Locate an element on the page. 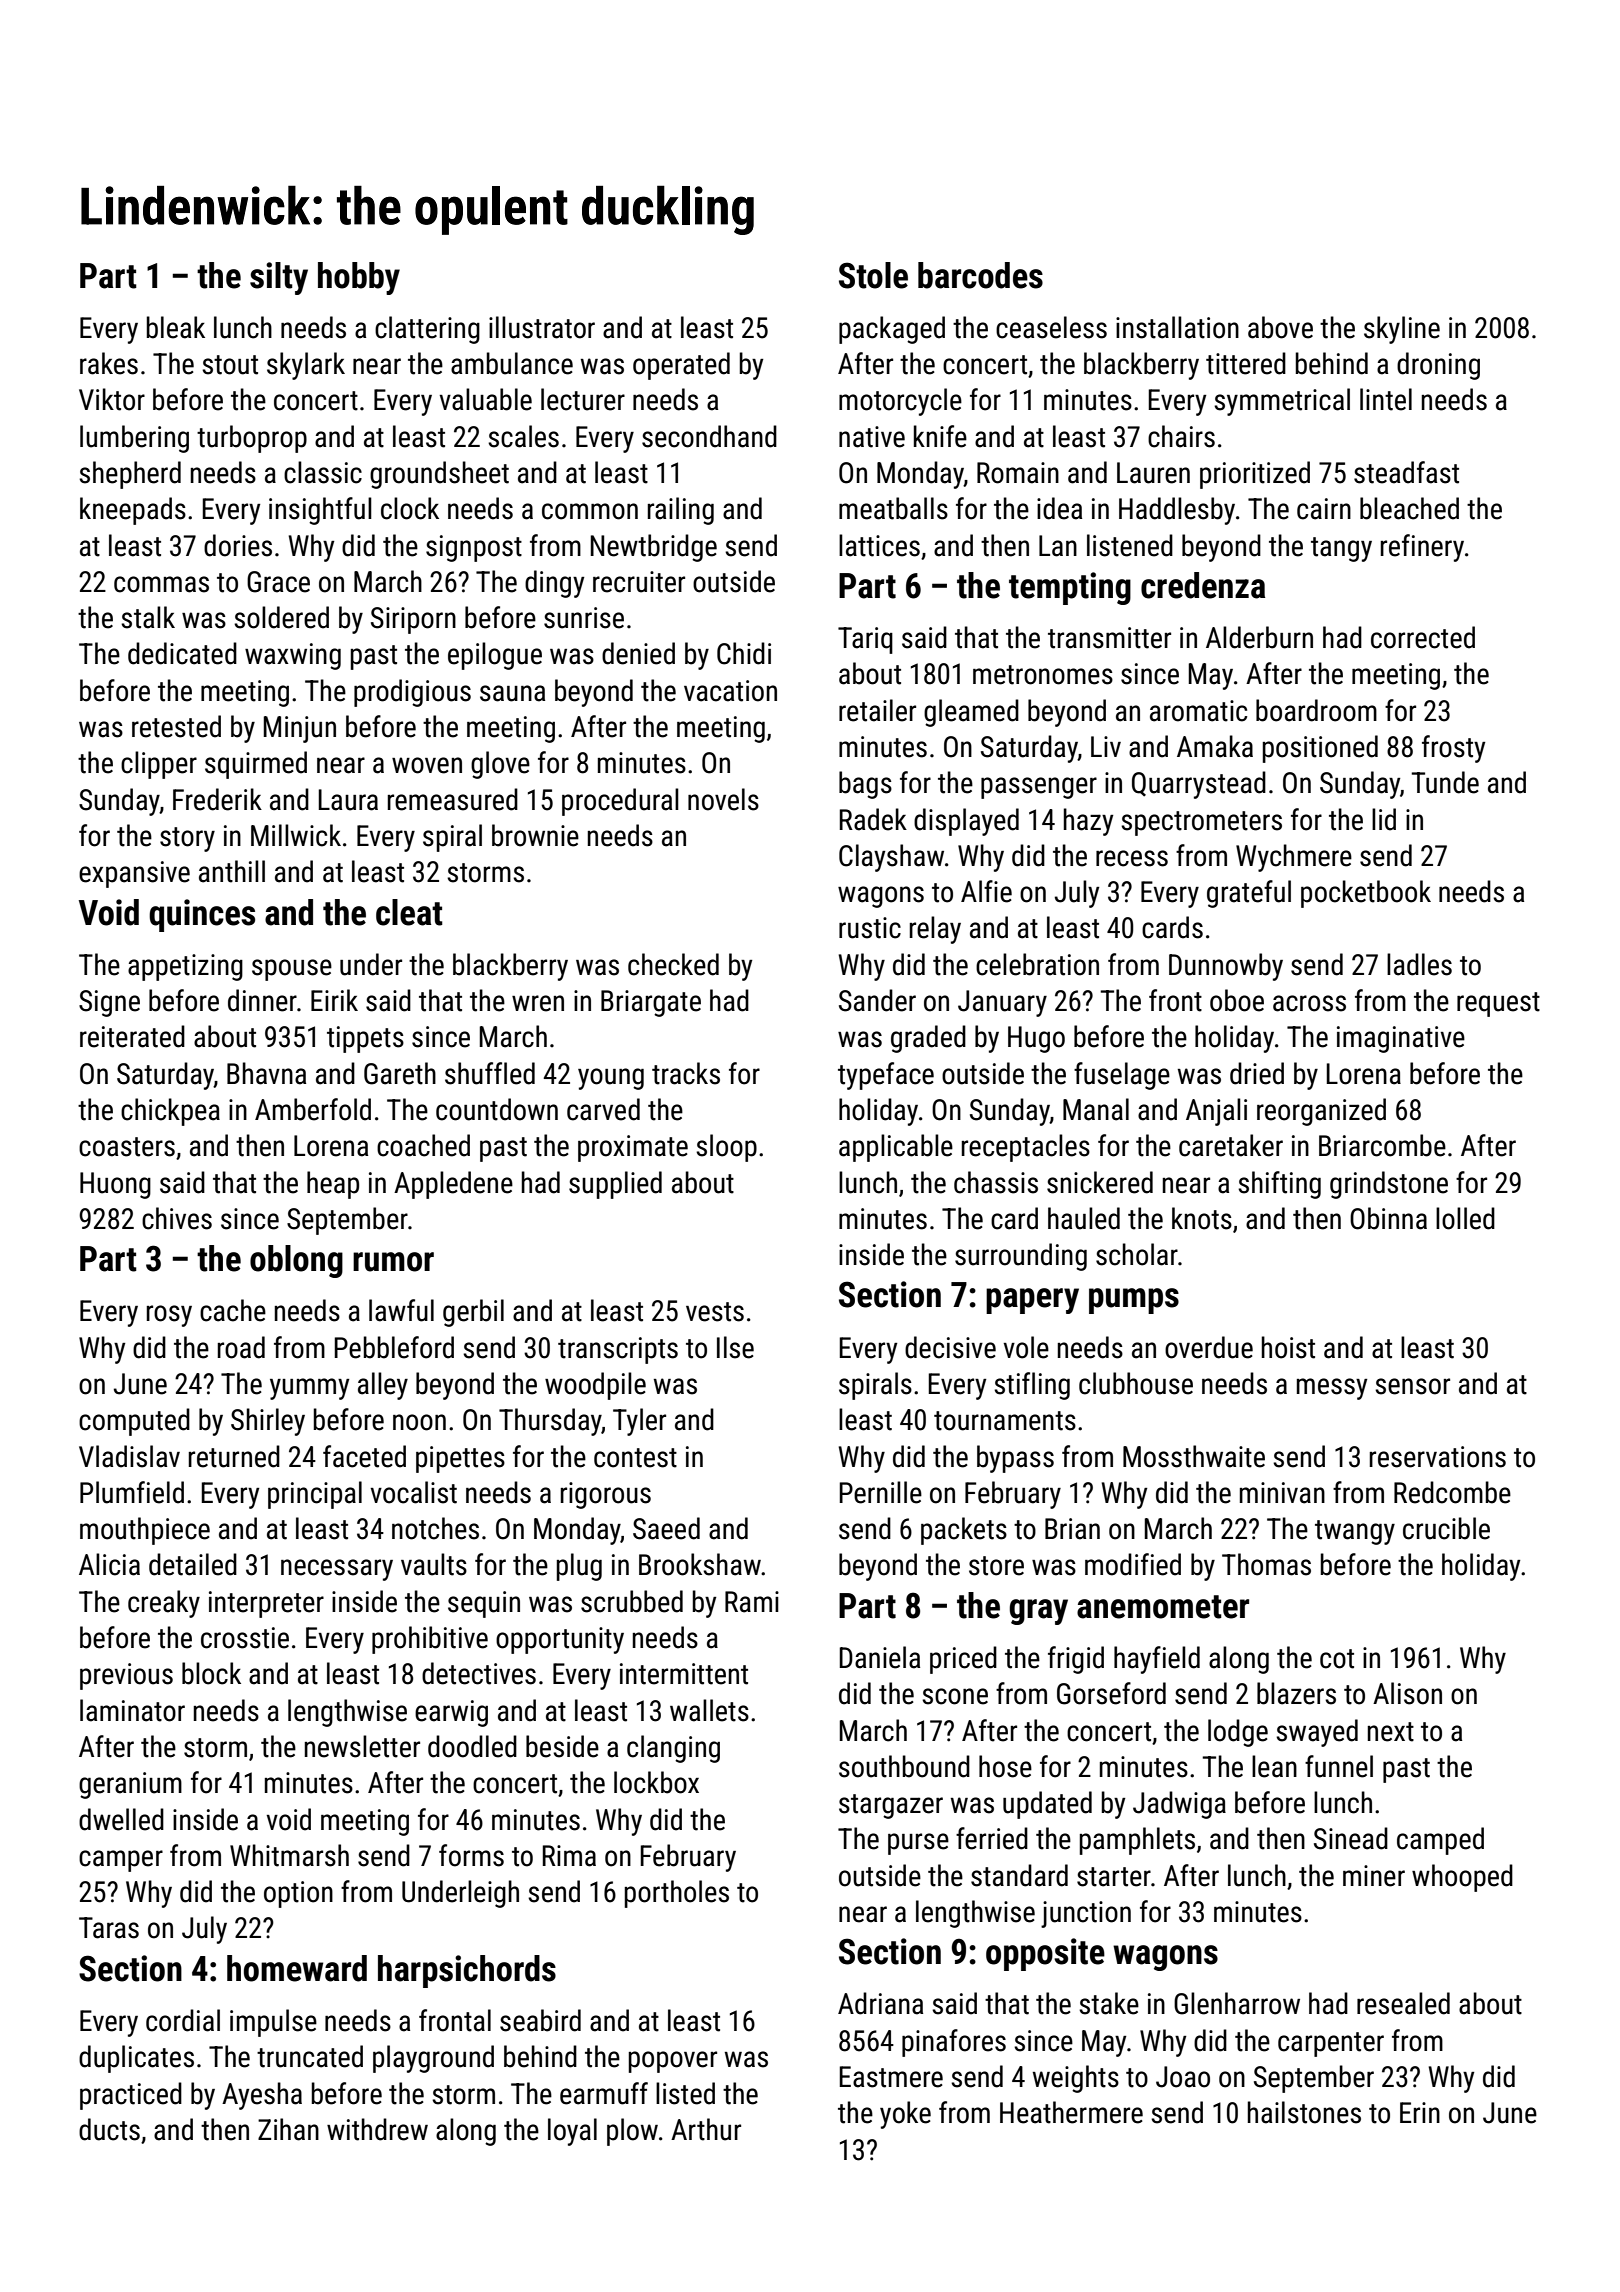 This document has width=1620, height=2292. skyline is located at coordinates (1402, 330).
